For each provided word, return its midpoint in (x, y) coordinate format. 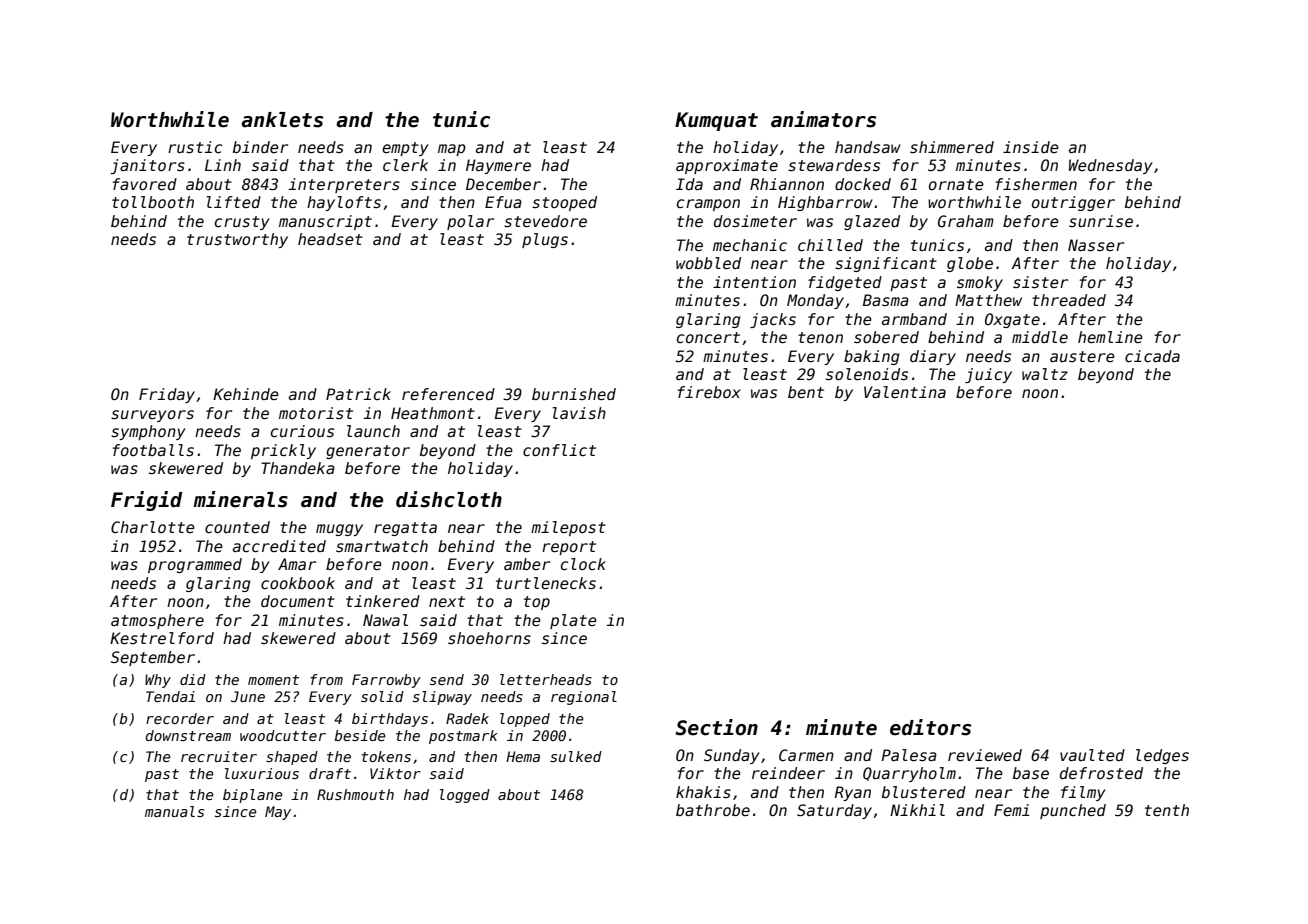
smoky (980, 283)
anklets (282, 120)
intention (754, 282)
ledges (1162, 756)
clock (583, 564)
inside (1031, 147)
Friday (167, 395)
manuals (174, 811)
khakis (703, 792)
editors (930, 727)
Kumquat (716, 121)
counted (237, 527)
